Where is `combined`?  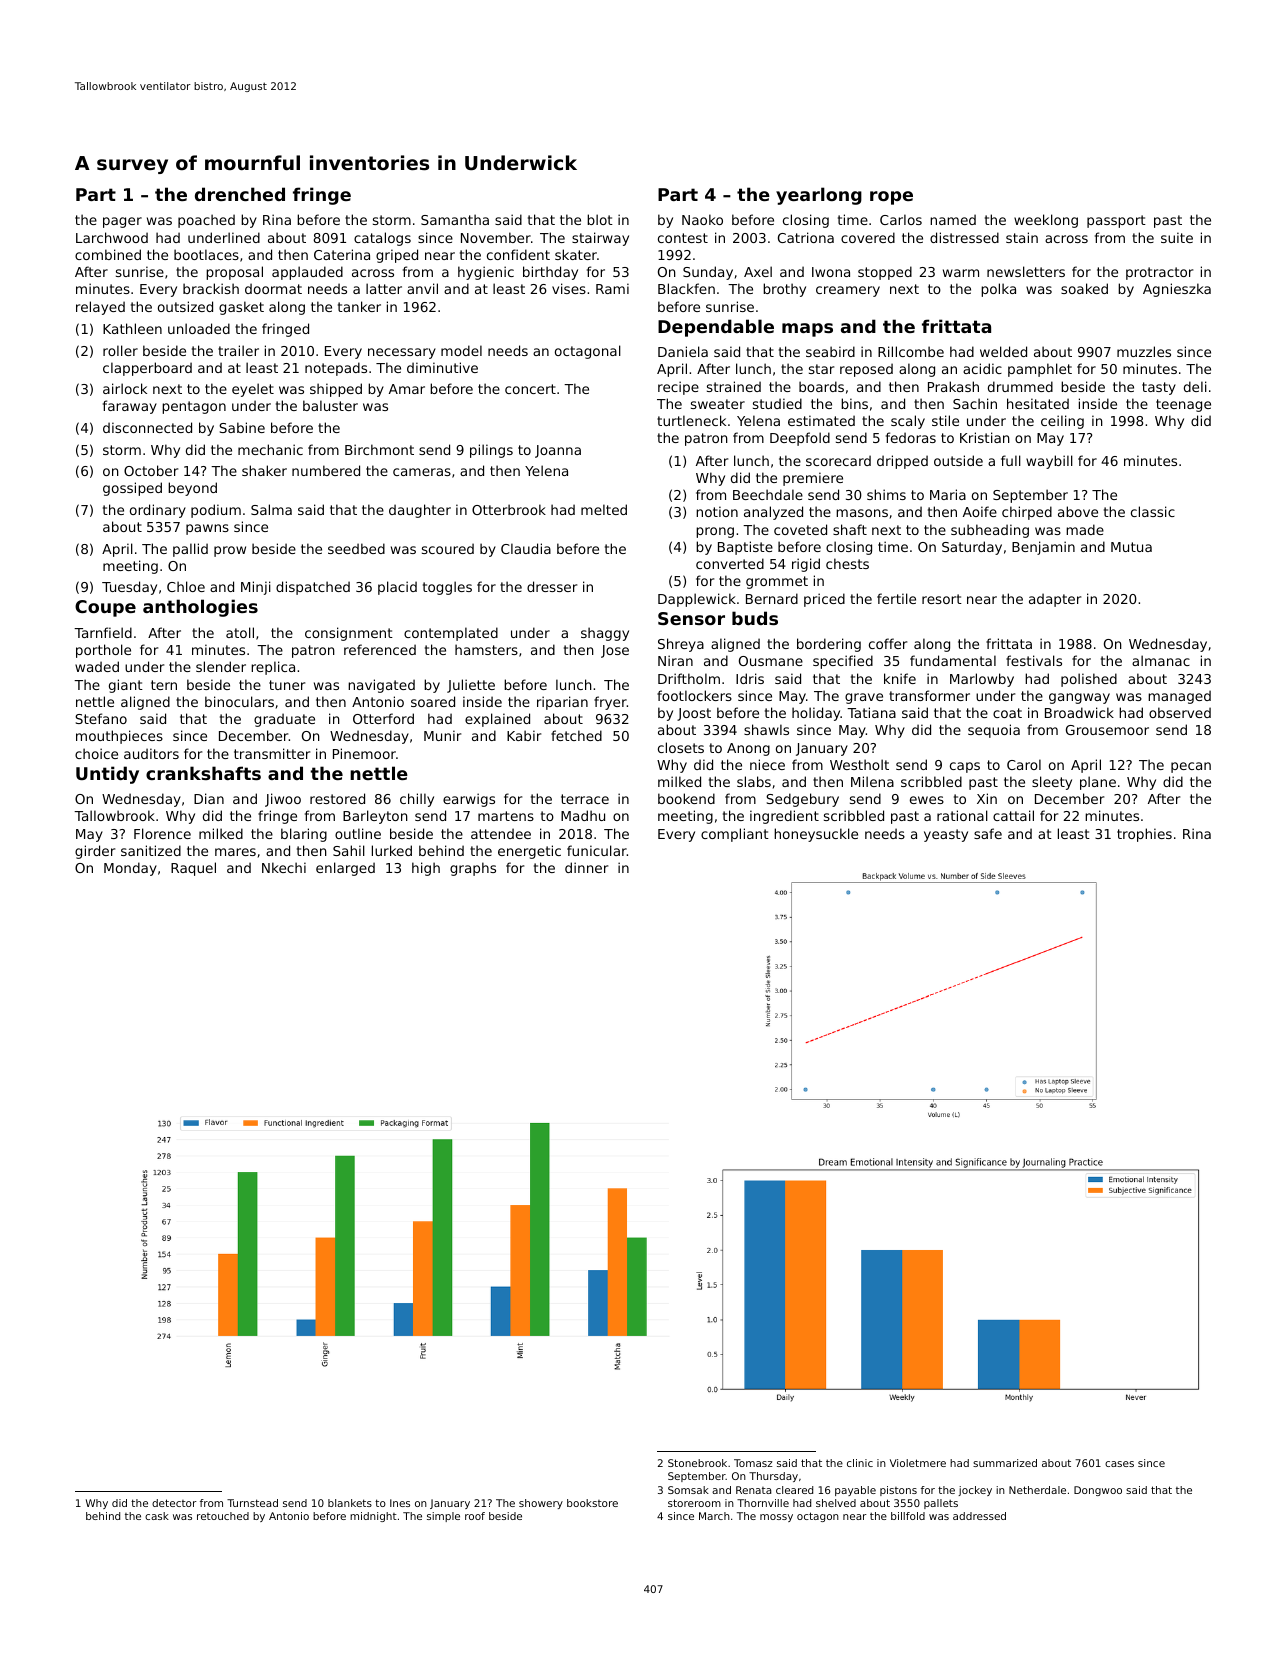
combined is located at coordinates (108, 254).
